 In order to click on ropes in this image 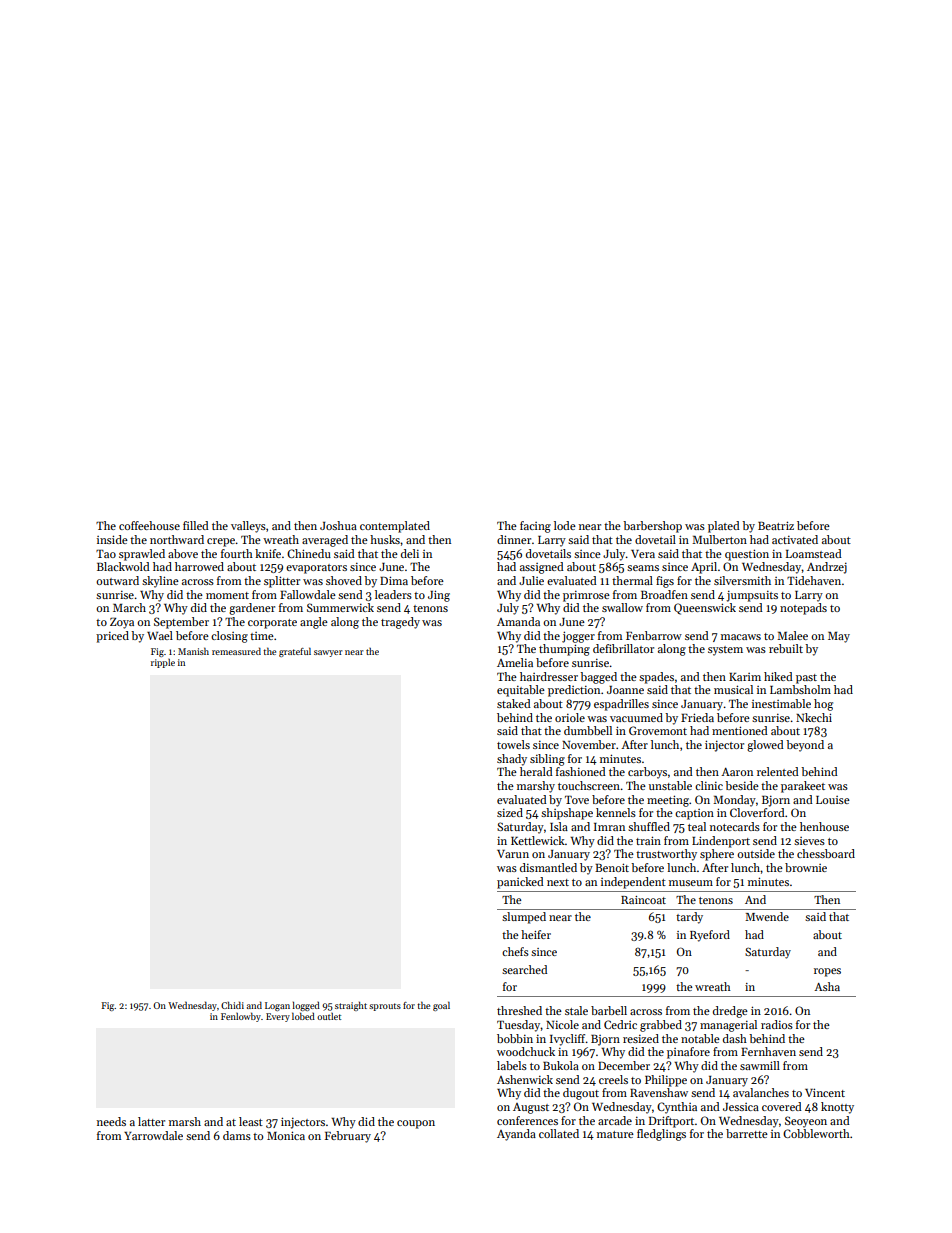, I will do `click(827, 972)`.
